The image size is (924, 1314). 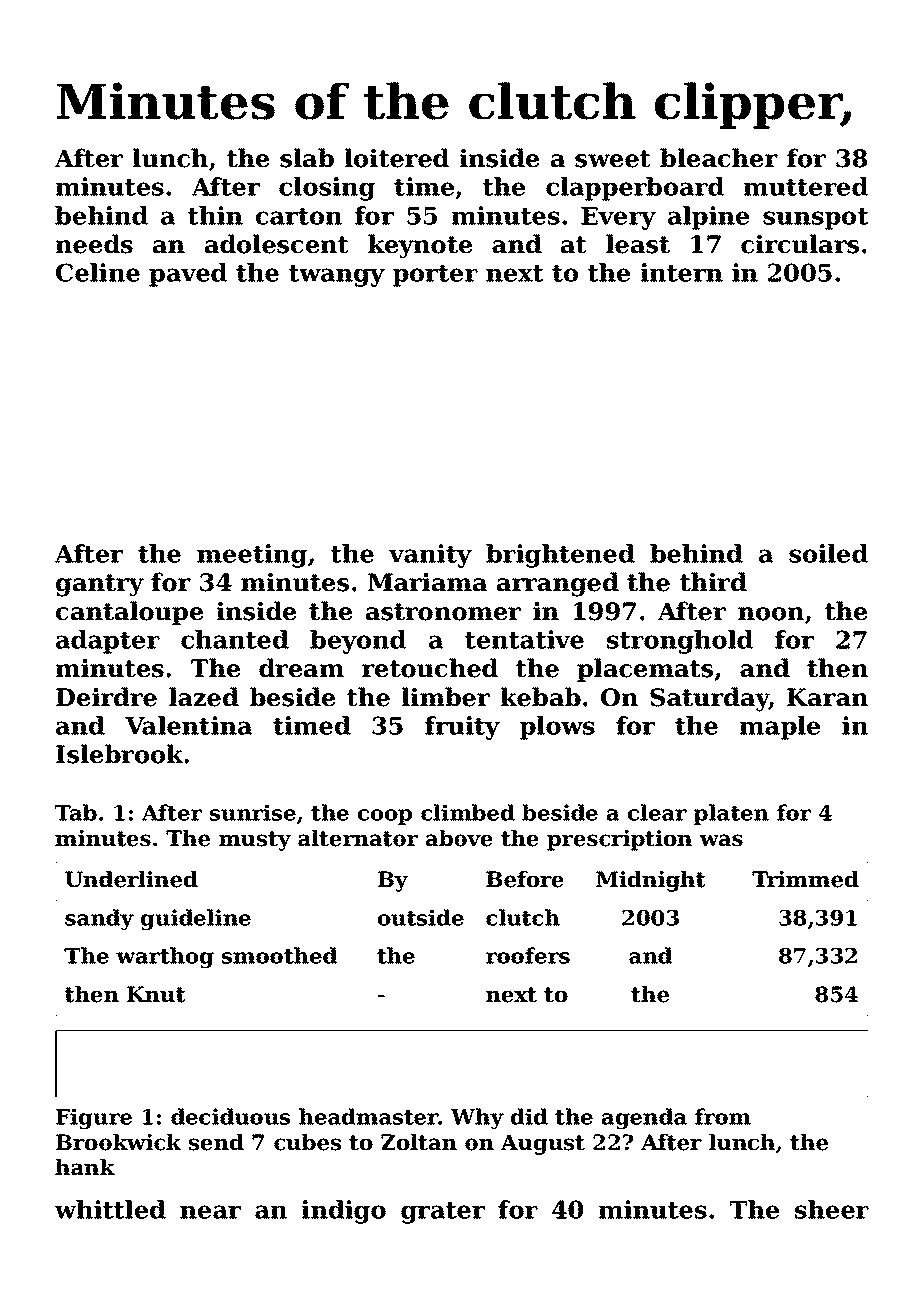 What do you see at coordinates (131, 879) in the image?
I see `Underlined` at bounding box center [131, 879].
